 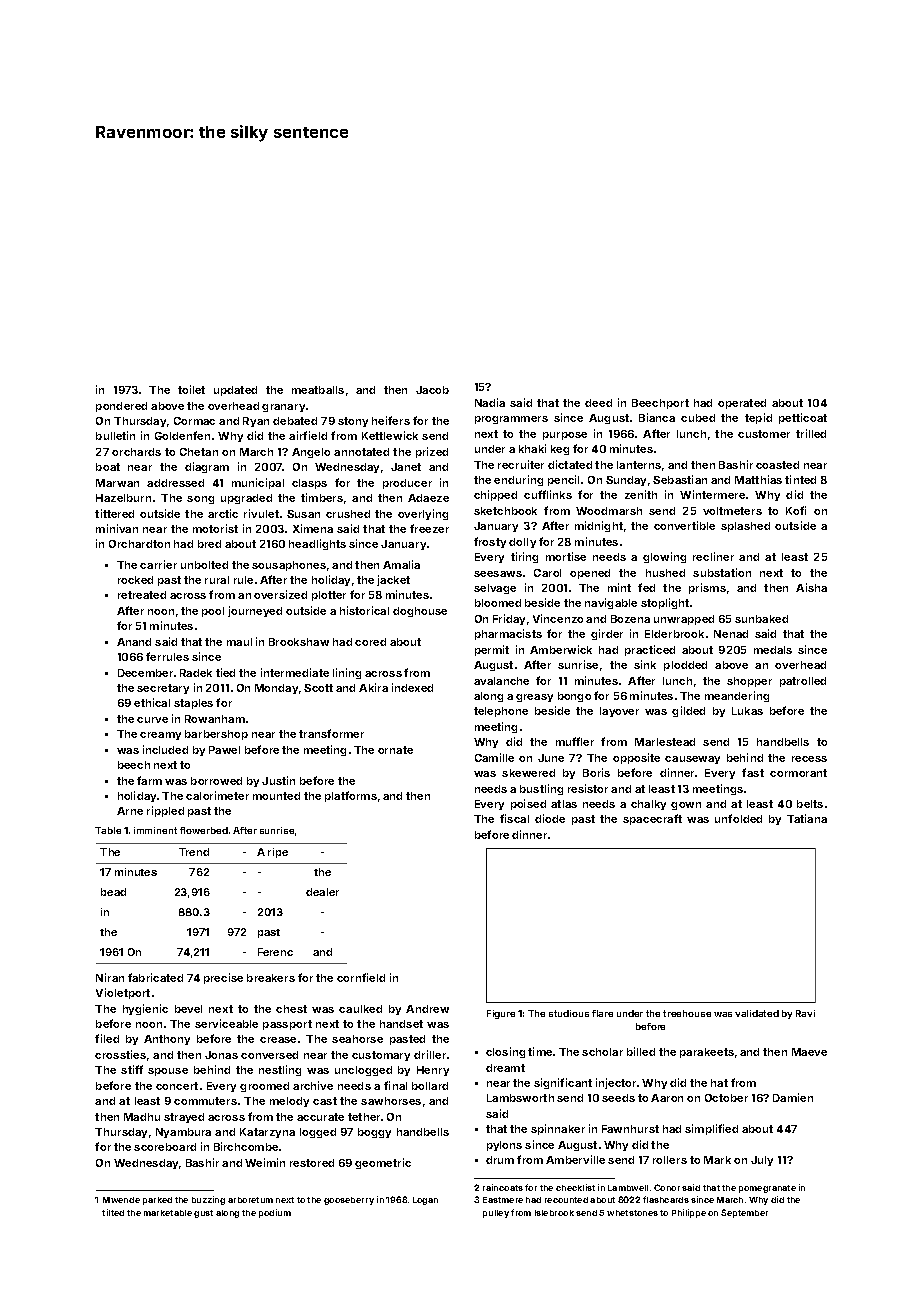 I want to click on scoreboard, so click(x=165, y=1147).
